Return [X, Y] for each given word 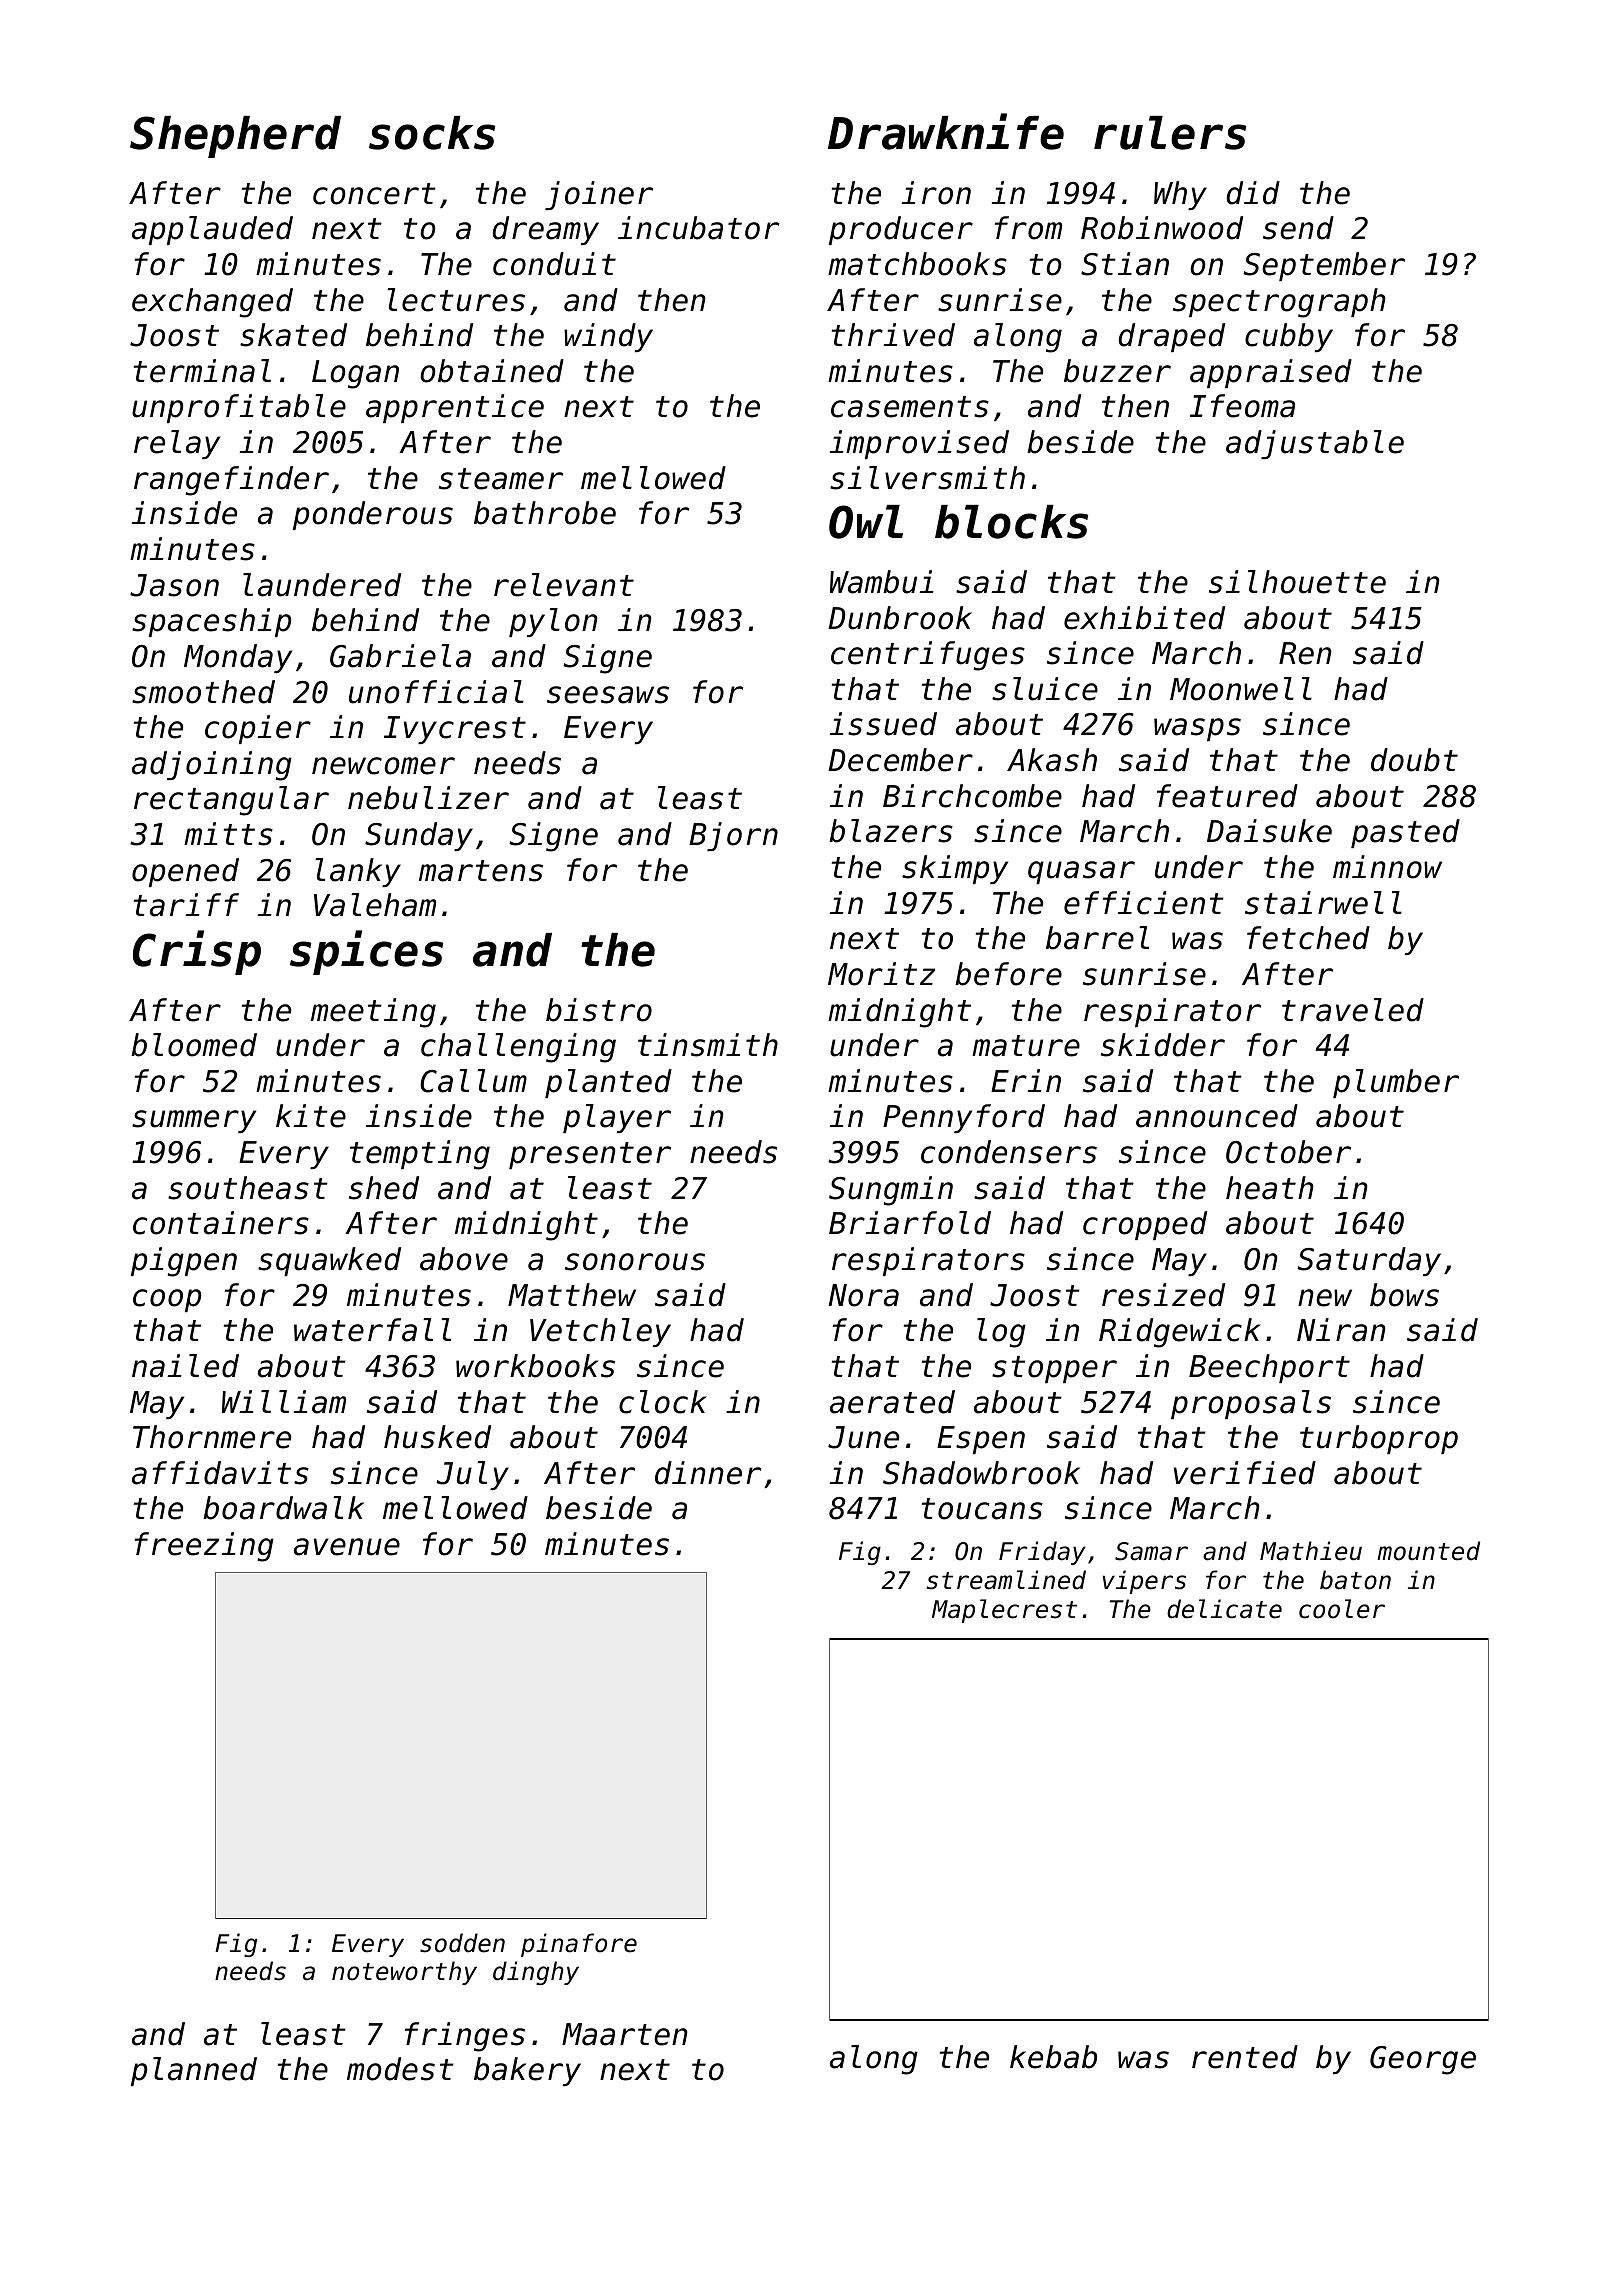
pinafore [579, 1945]
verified [1245, 1473]
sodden [462, 1943]
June [863, 1437]
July [473, 1475]
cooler [1342, 1609]
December [900, 760]
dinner [708, 1473]
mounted [1428, 1551]
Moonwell [1241, 689]
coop [167, 1300]
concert [374, 194]
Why [1180, 195]
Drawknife [946, 131]
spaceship [211, 622]
